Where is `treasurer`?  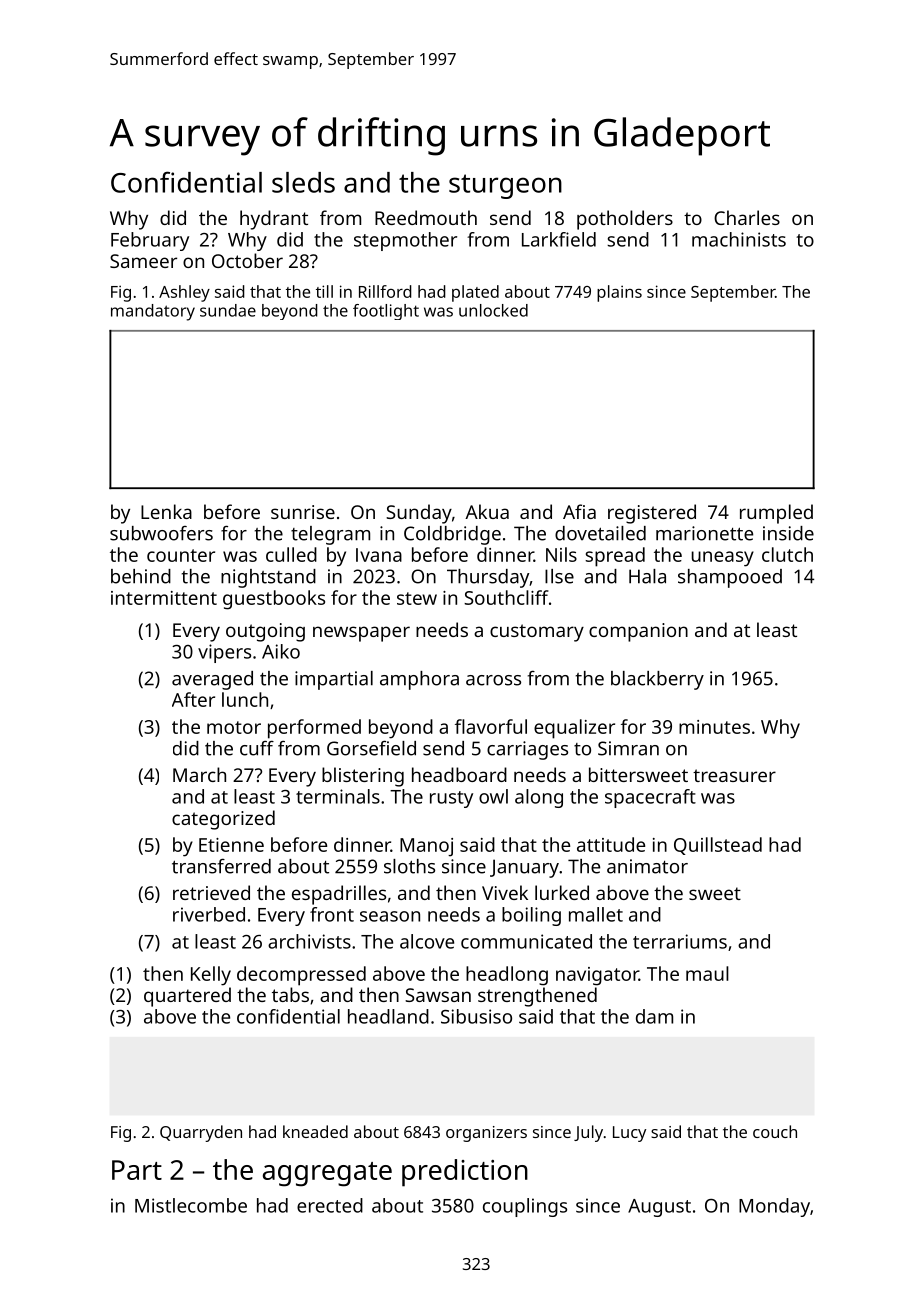 treasurer is located at coordinates (734, 775).
